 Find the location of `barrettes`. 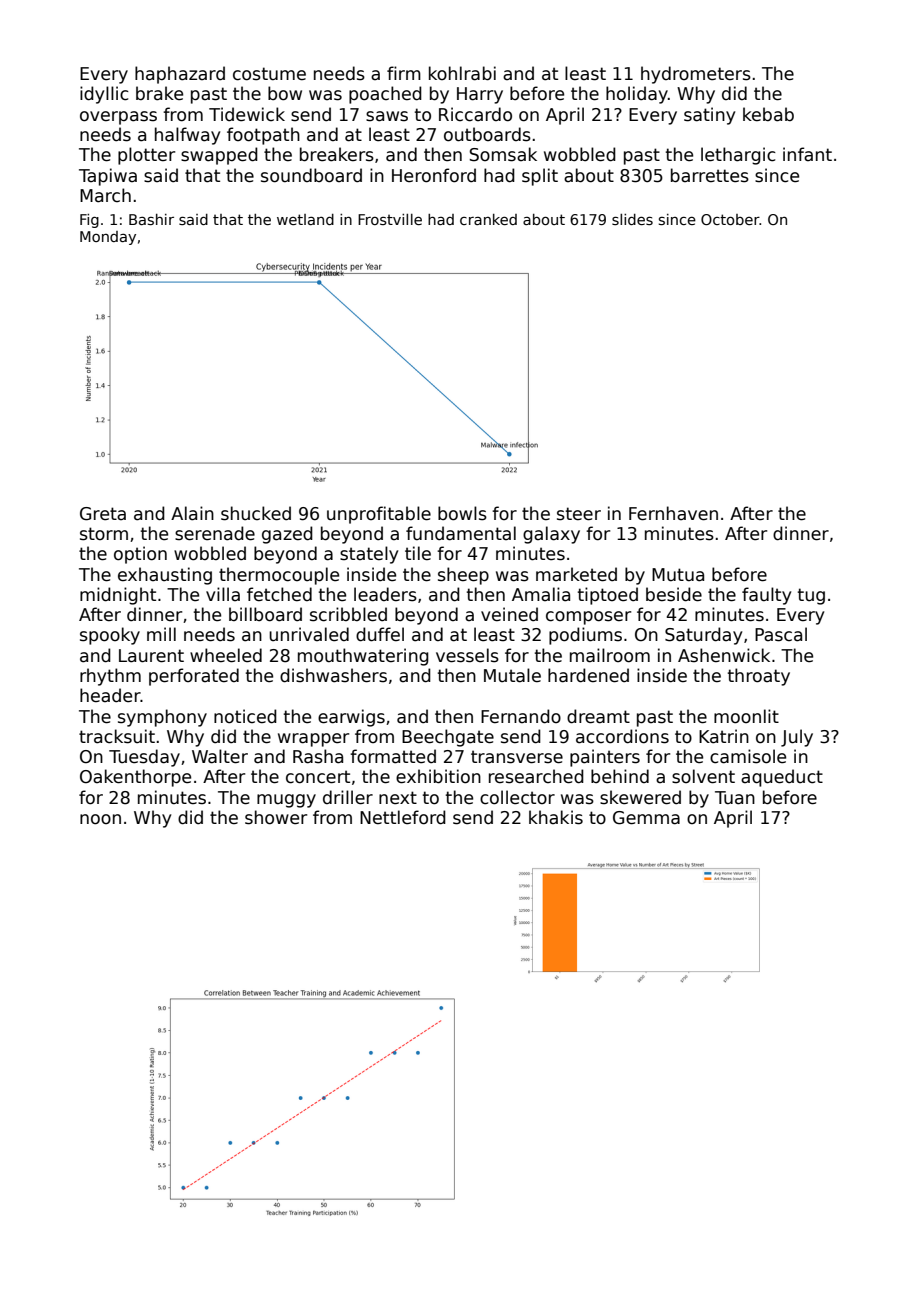

barrettes is located at coordinates (710, 175).
